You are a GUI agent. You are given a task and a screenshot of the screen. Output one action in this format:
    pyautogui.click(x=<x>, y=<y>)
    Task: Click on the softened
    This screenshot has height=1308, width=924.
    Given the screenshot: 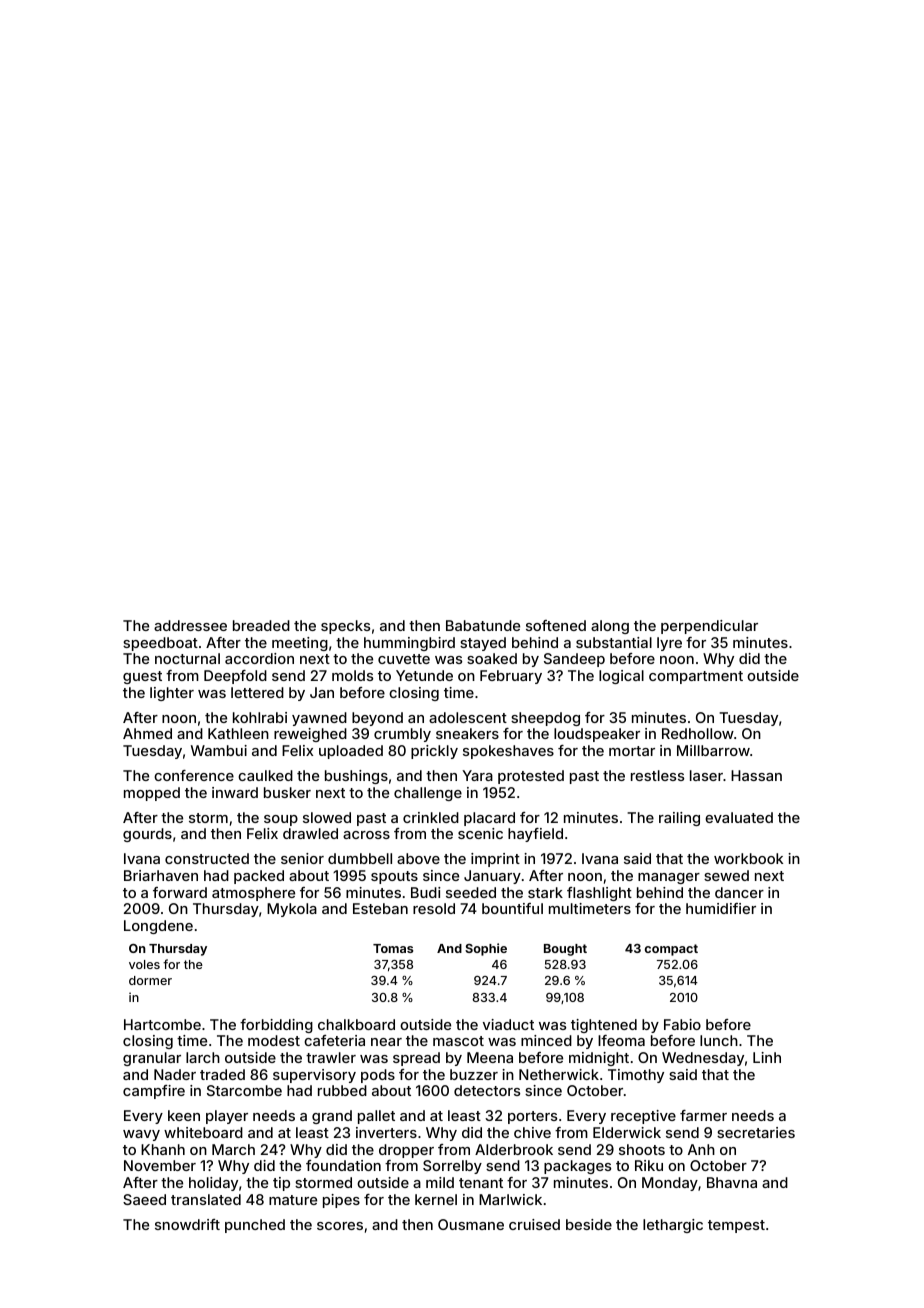 What is the action you would take?
    pyautogui.click(x=556, y=625)
